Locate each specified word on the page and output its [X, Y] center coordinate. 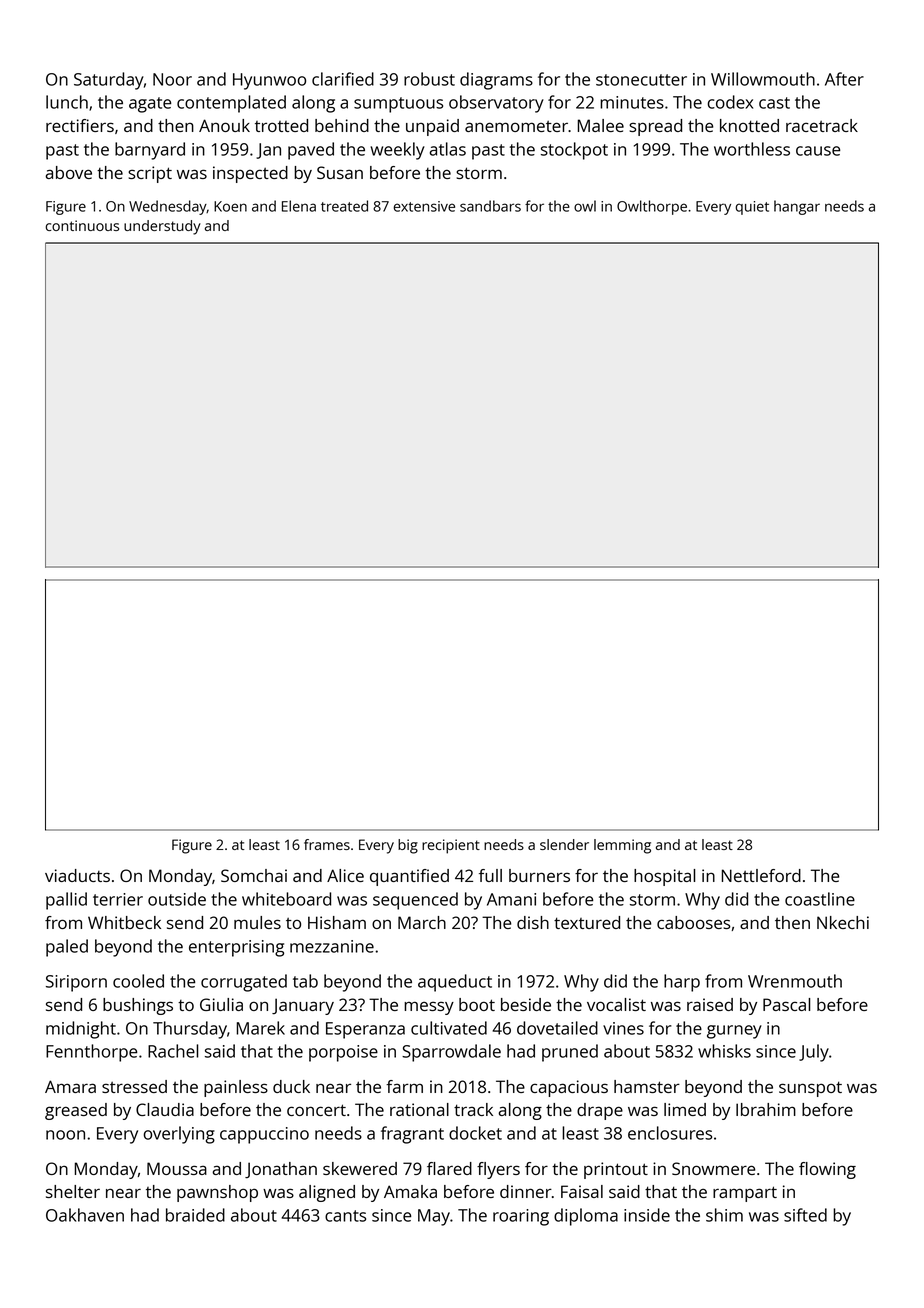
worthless [752, 149]
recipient [451, 846]
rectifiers [80, 125]
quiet [752, 208]
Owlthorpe [652, 207]
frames [327, 844]
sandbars [490, 206]
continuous [82, 225]
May [434, 1217]
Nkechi [843, 922]
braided [195, 1215]
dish [533, 922]
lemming [622, 846]
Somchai [254, 875]
